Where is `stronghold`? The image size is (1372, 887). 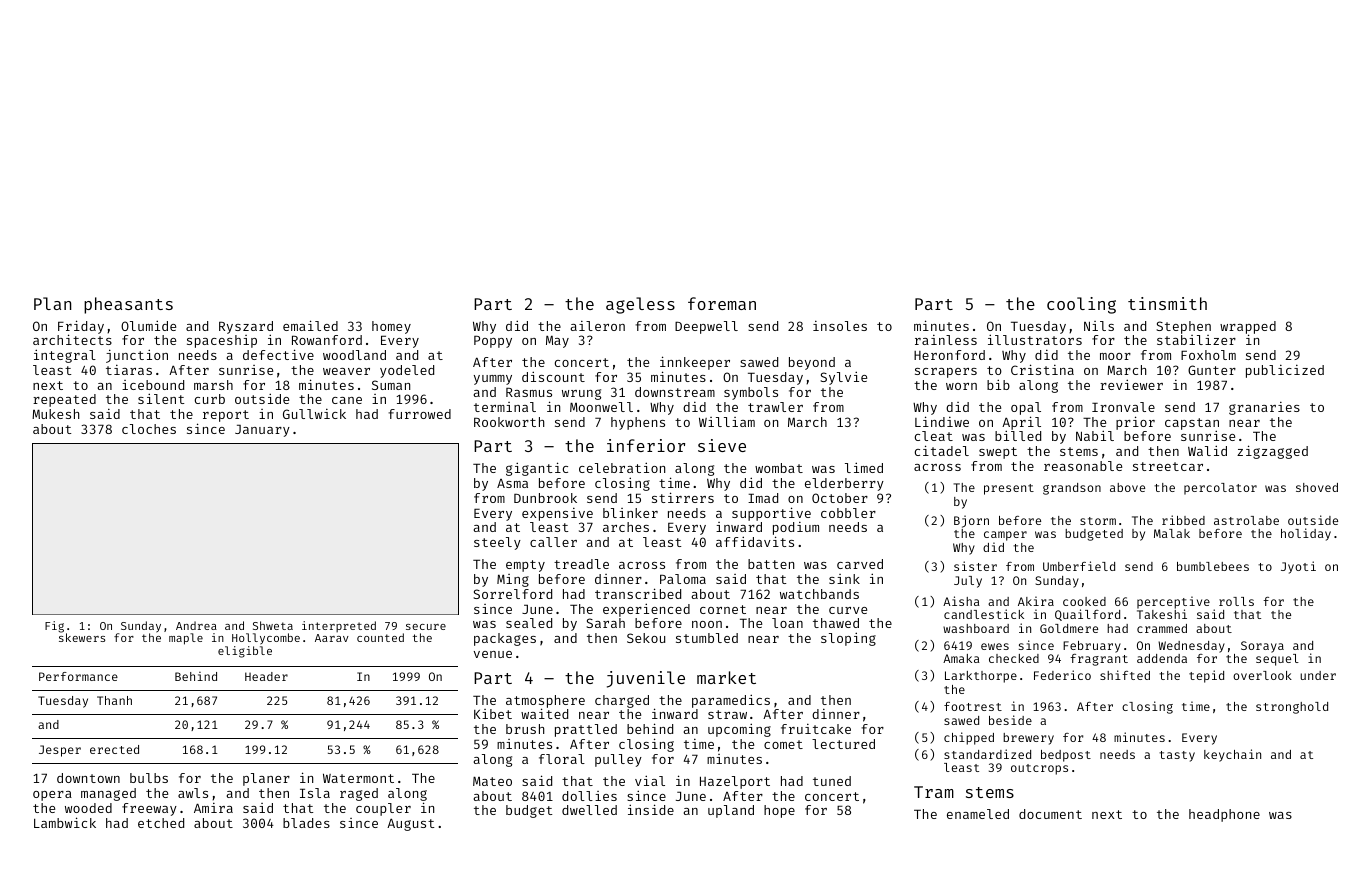 stronghold is located at coordinates (1292, 708).
